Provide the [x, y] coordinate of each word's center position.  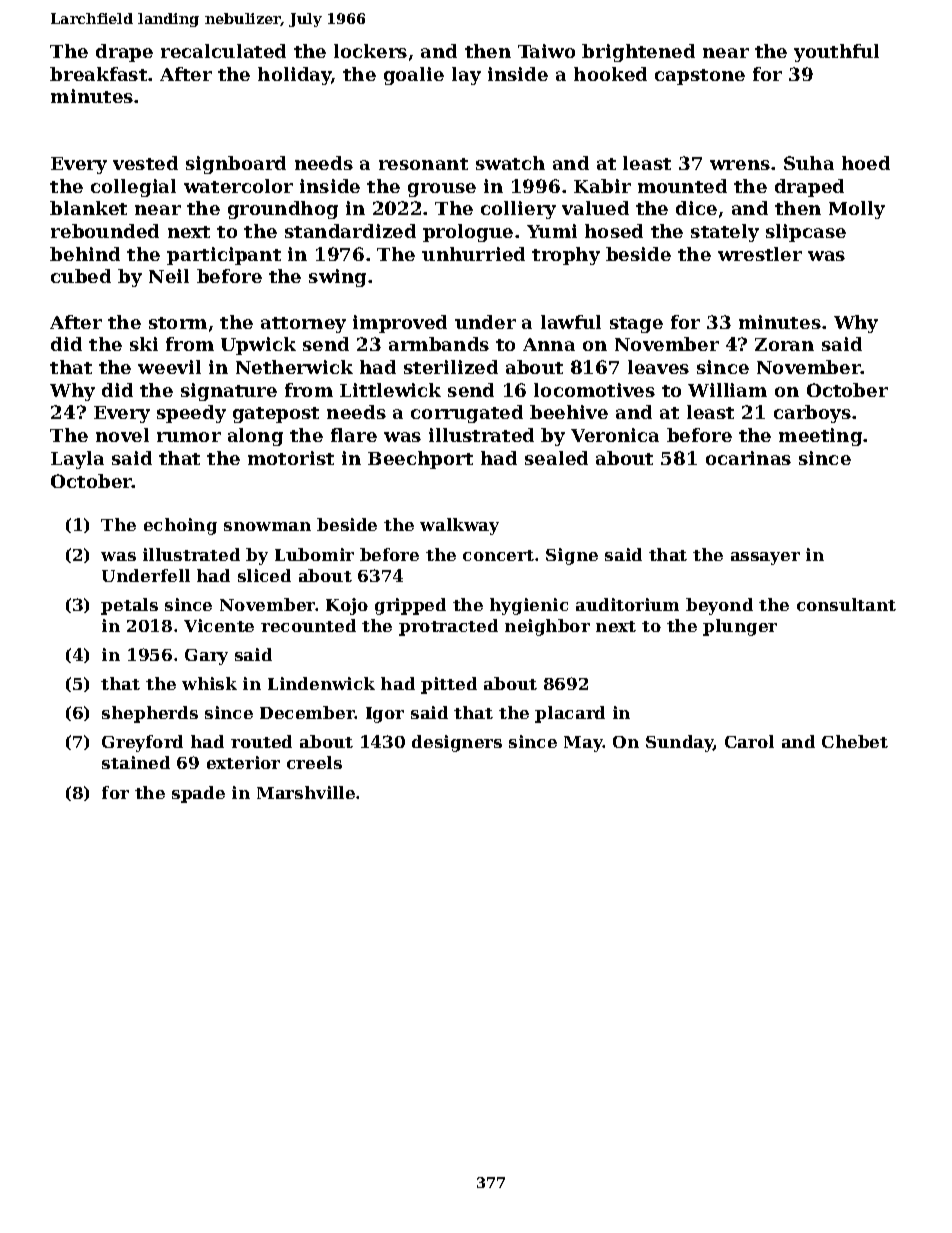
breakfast [98, 74]
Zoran [784, 344]
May [583, 744]
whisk [209, 683]
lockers [370, 51]
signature [229, 392]
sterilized [451, 367]
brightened [638, 53]
